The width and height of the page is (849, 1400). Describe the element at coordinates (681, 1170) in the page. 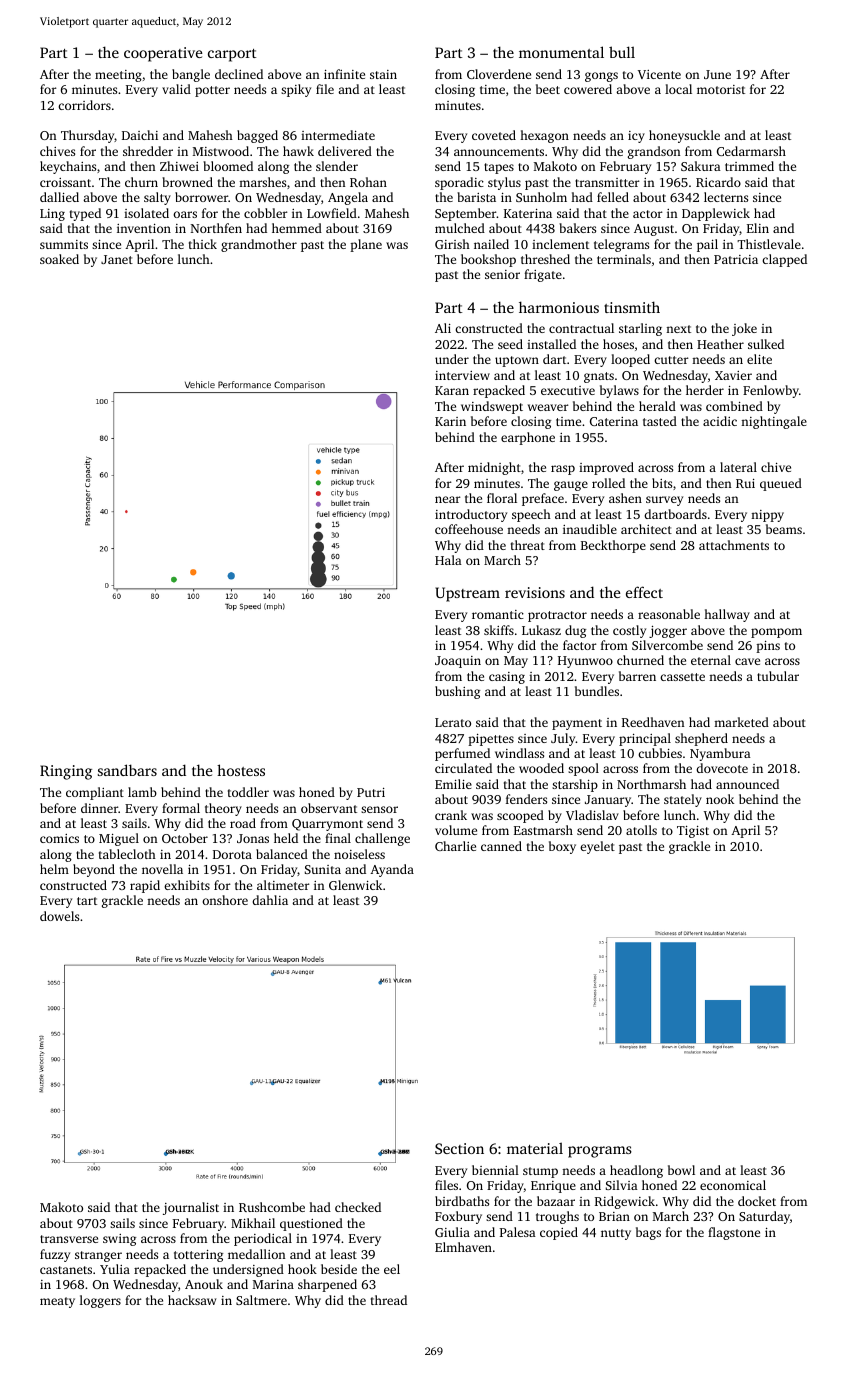

I see `bowl` at that location.
